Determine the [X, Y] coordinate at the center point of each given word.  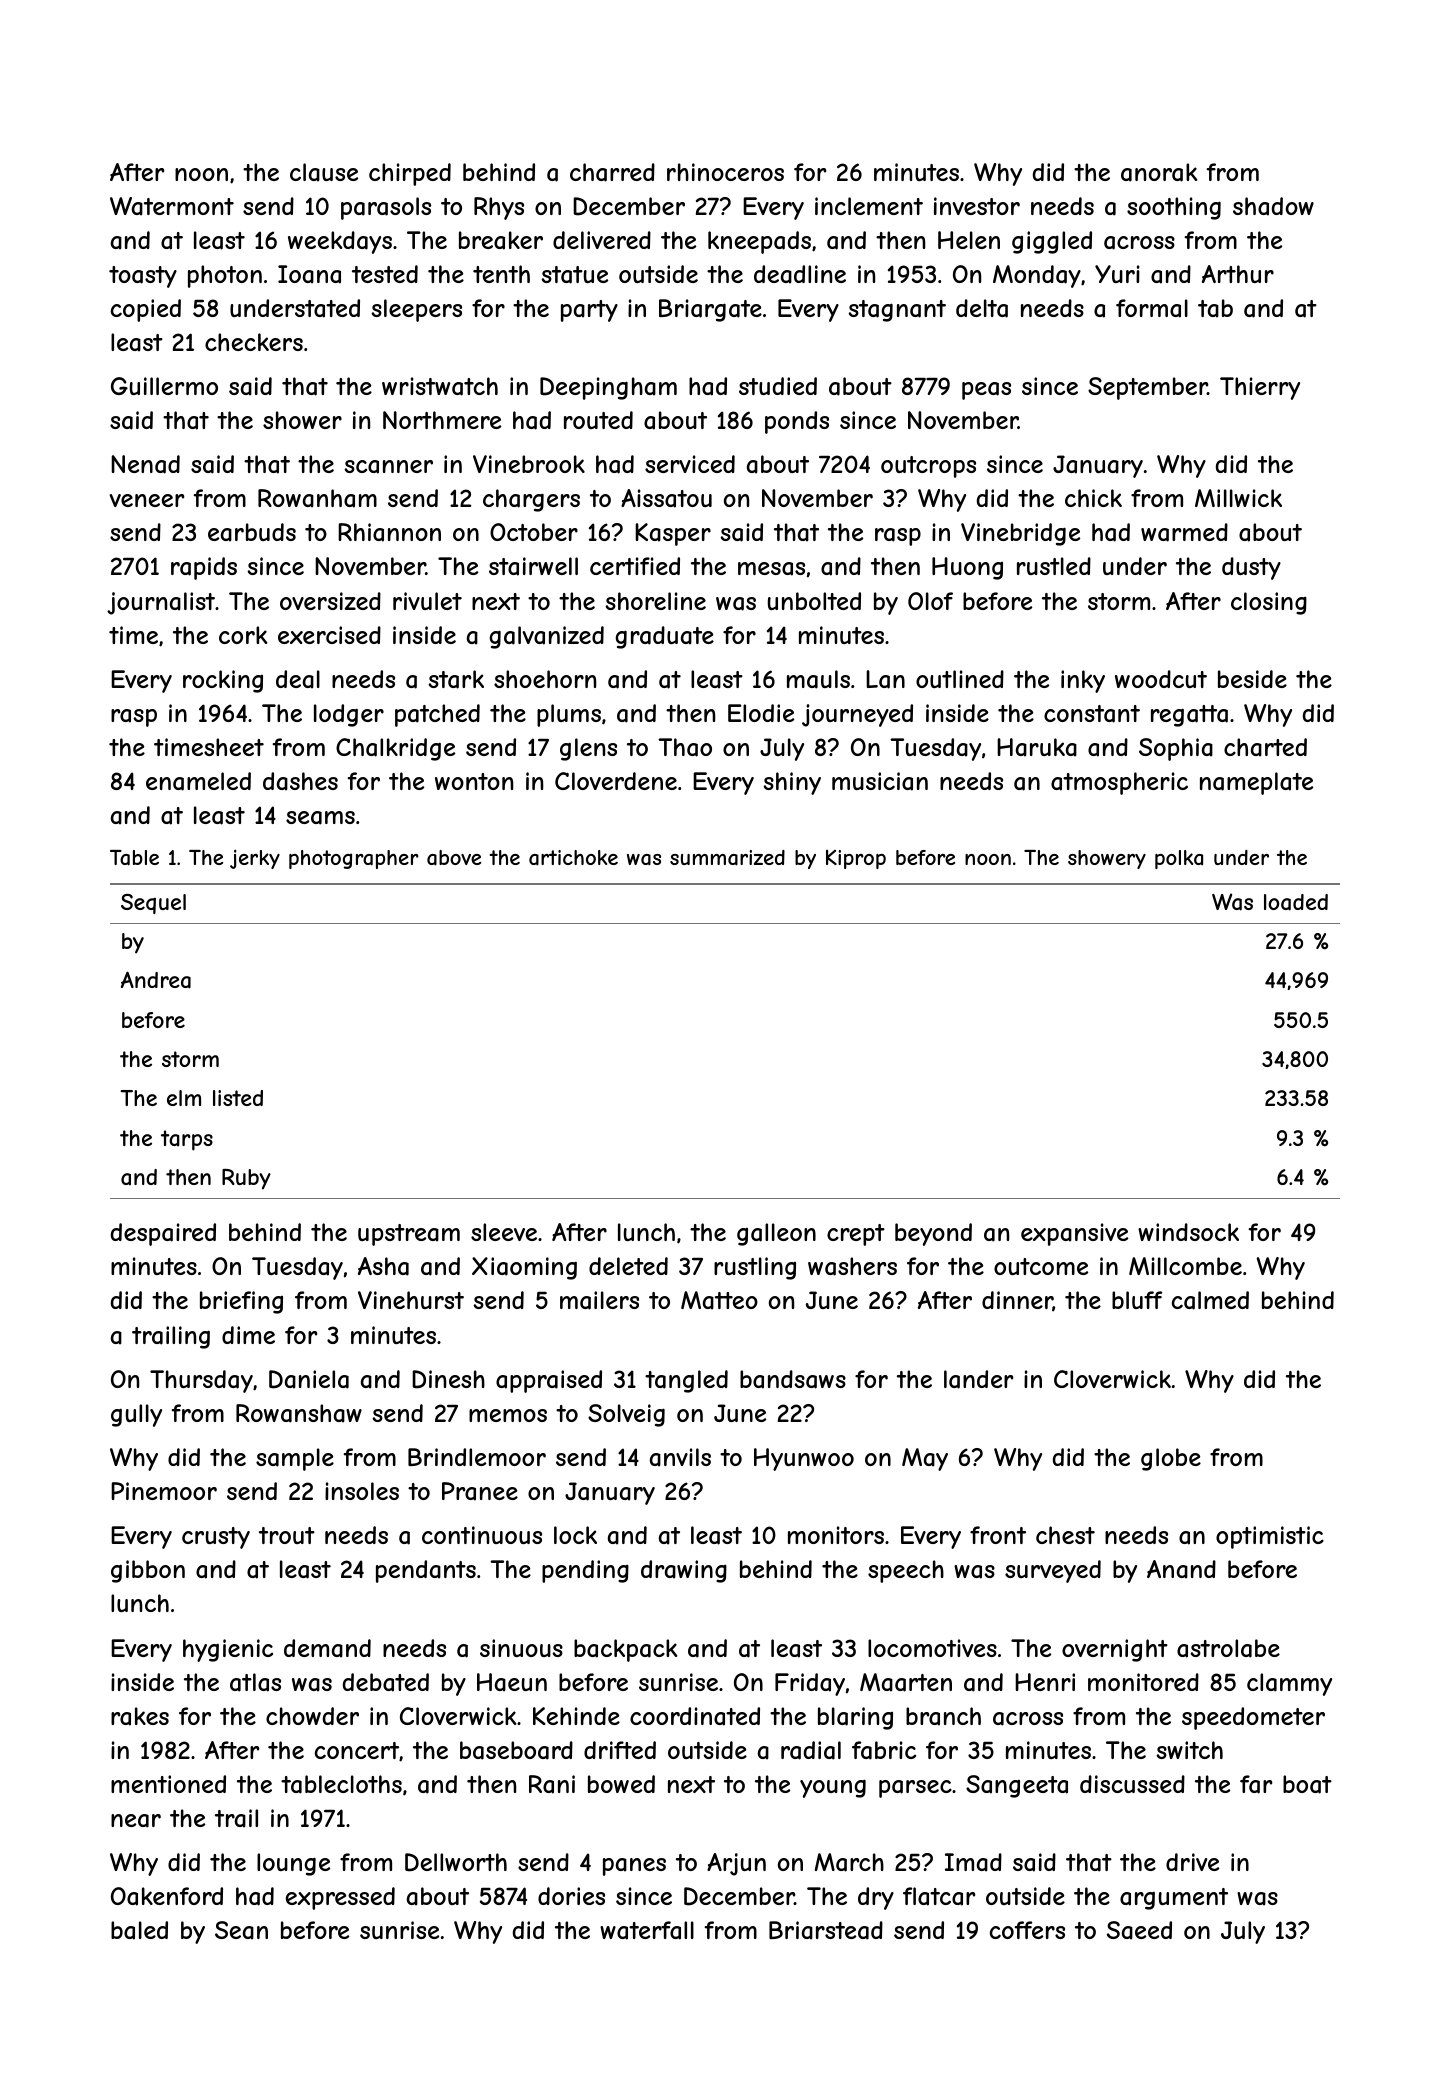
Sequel [153, 904]
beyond [933, 1234]
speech [906, 1571]
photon [225, 276]
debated [386, 1682]
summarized [727, 858]
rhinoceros [725, 172]
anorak [1159, 172]
